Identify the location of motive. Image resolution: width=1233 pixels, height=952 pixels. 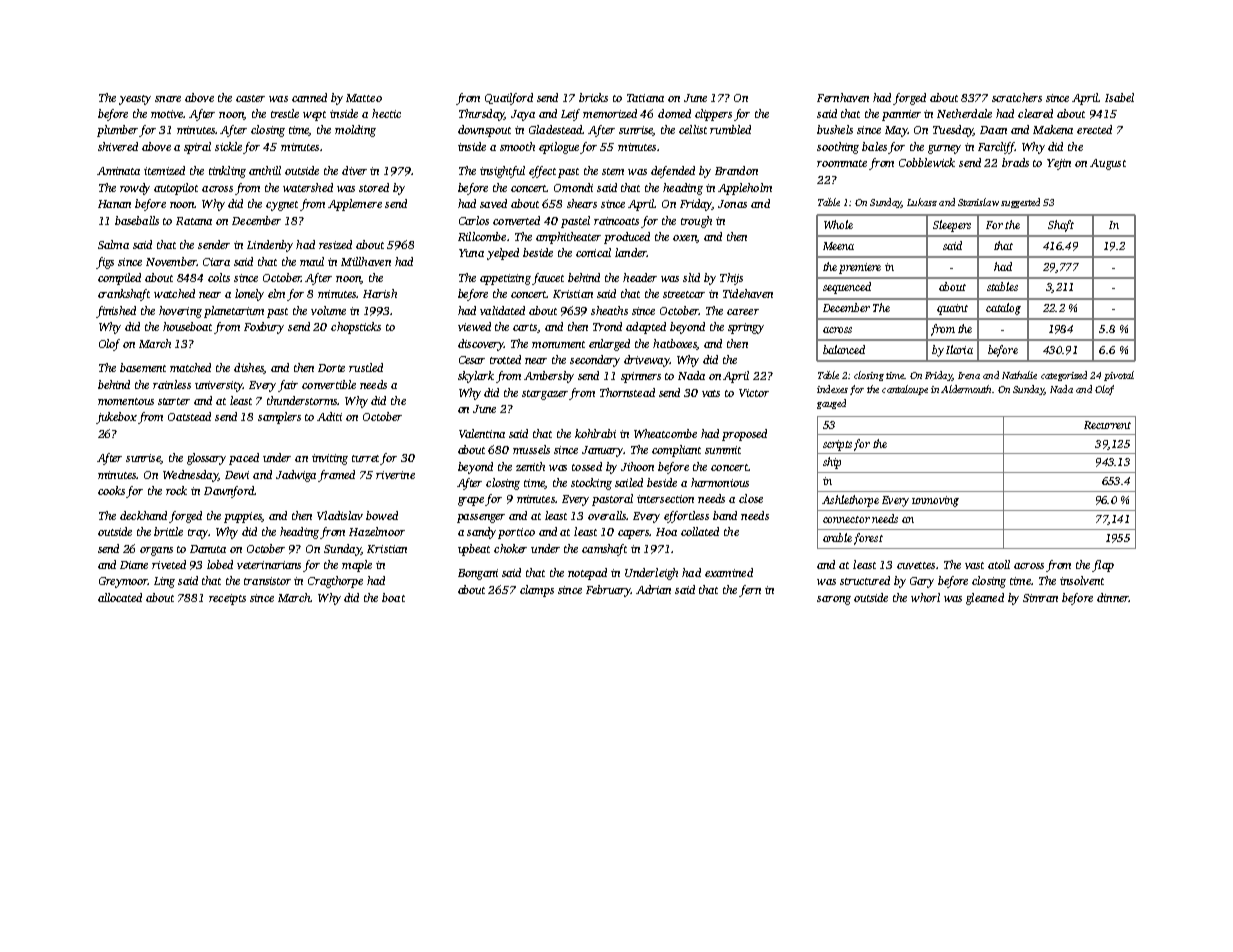
(167, 114).
